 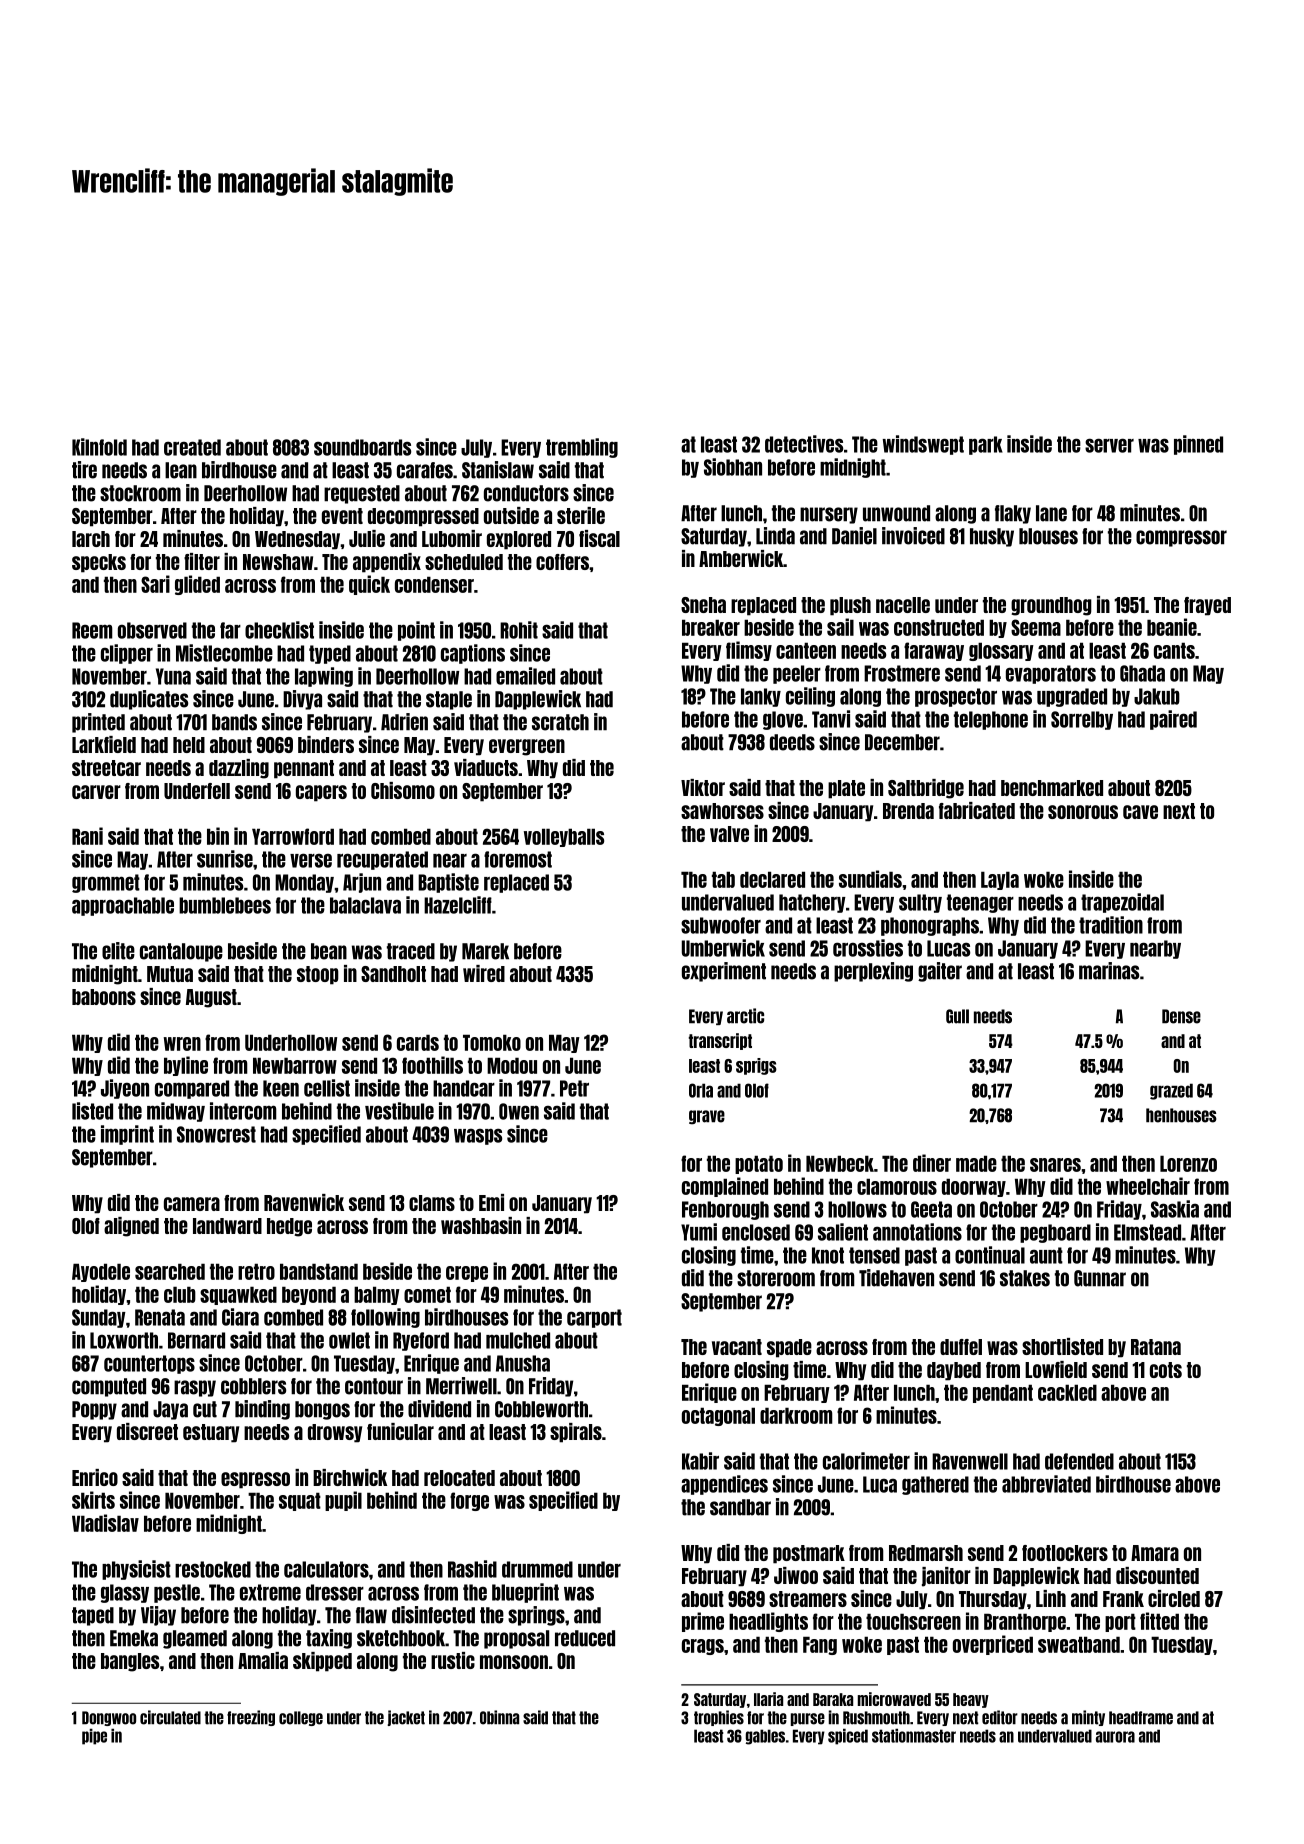 What do you see at coordinates (481, 1225) in the screenshot?
I see `washbasin` at bounding box center [481, 1225].
